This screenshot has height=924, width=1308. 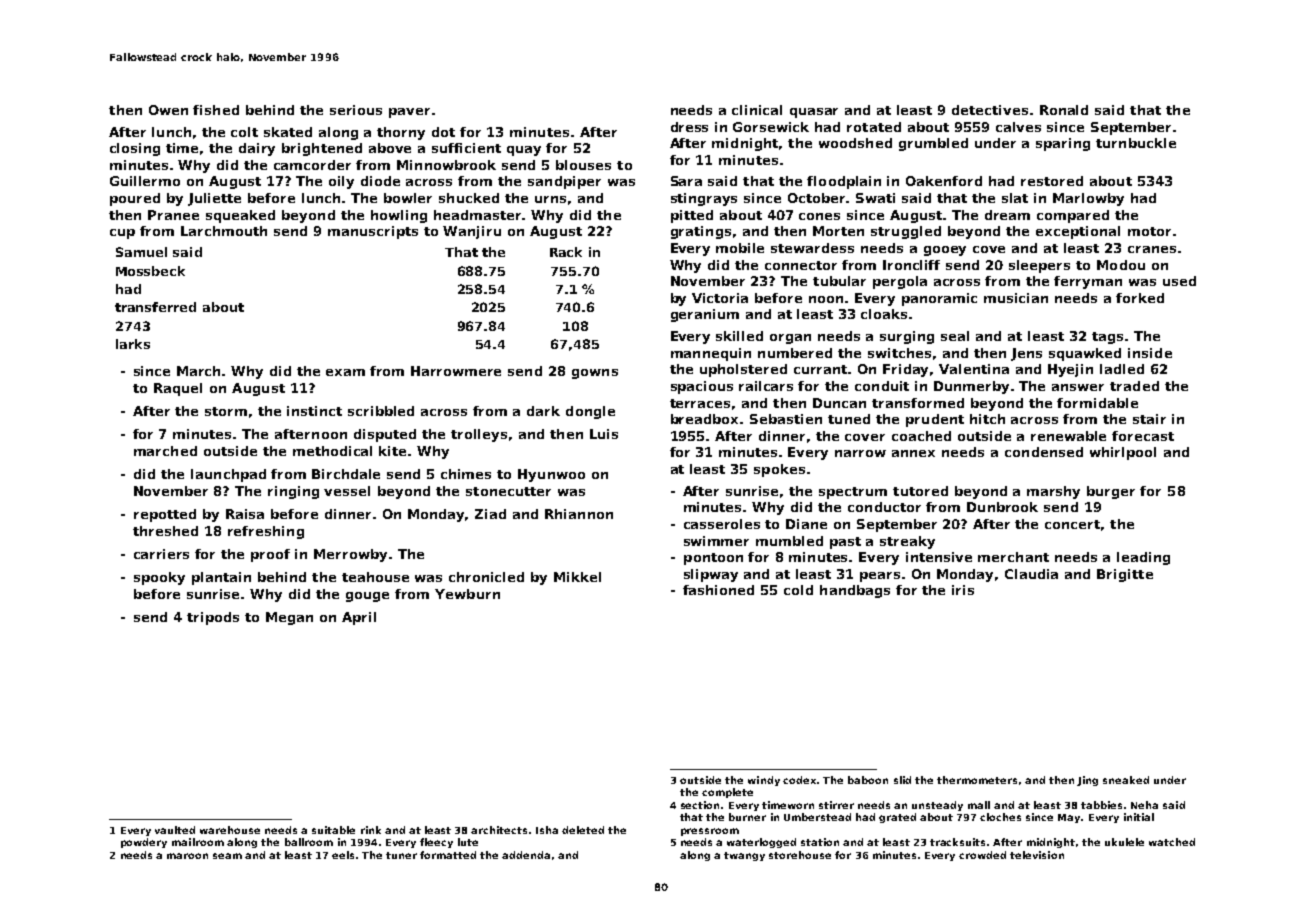 I want to click on fished, so click(x=216, y=110).
